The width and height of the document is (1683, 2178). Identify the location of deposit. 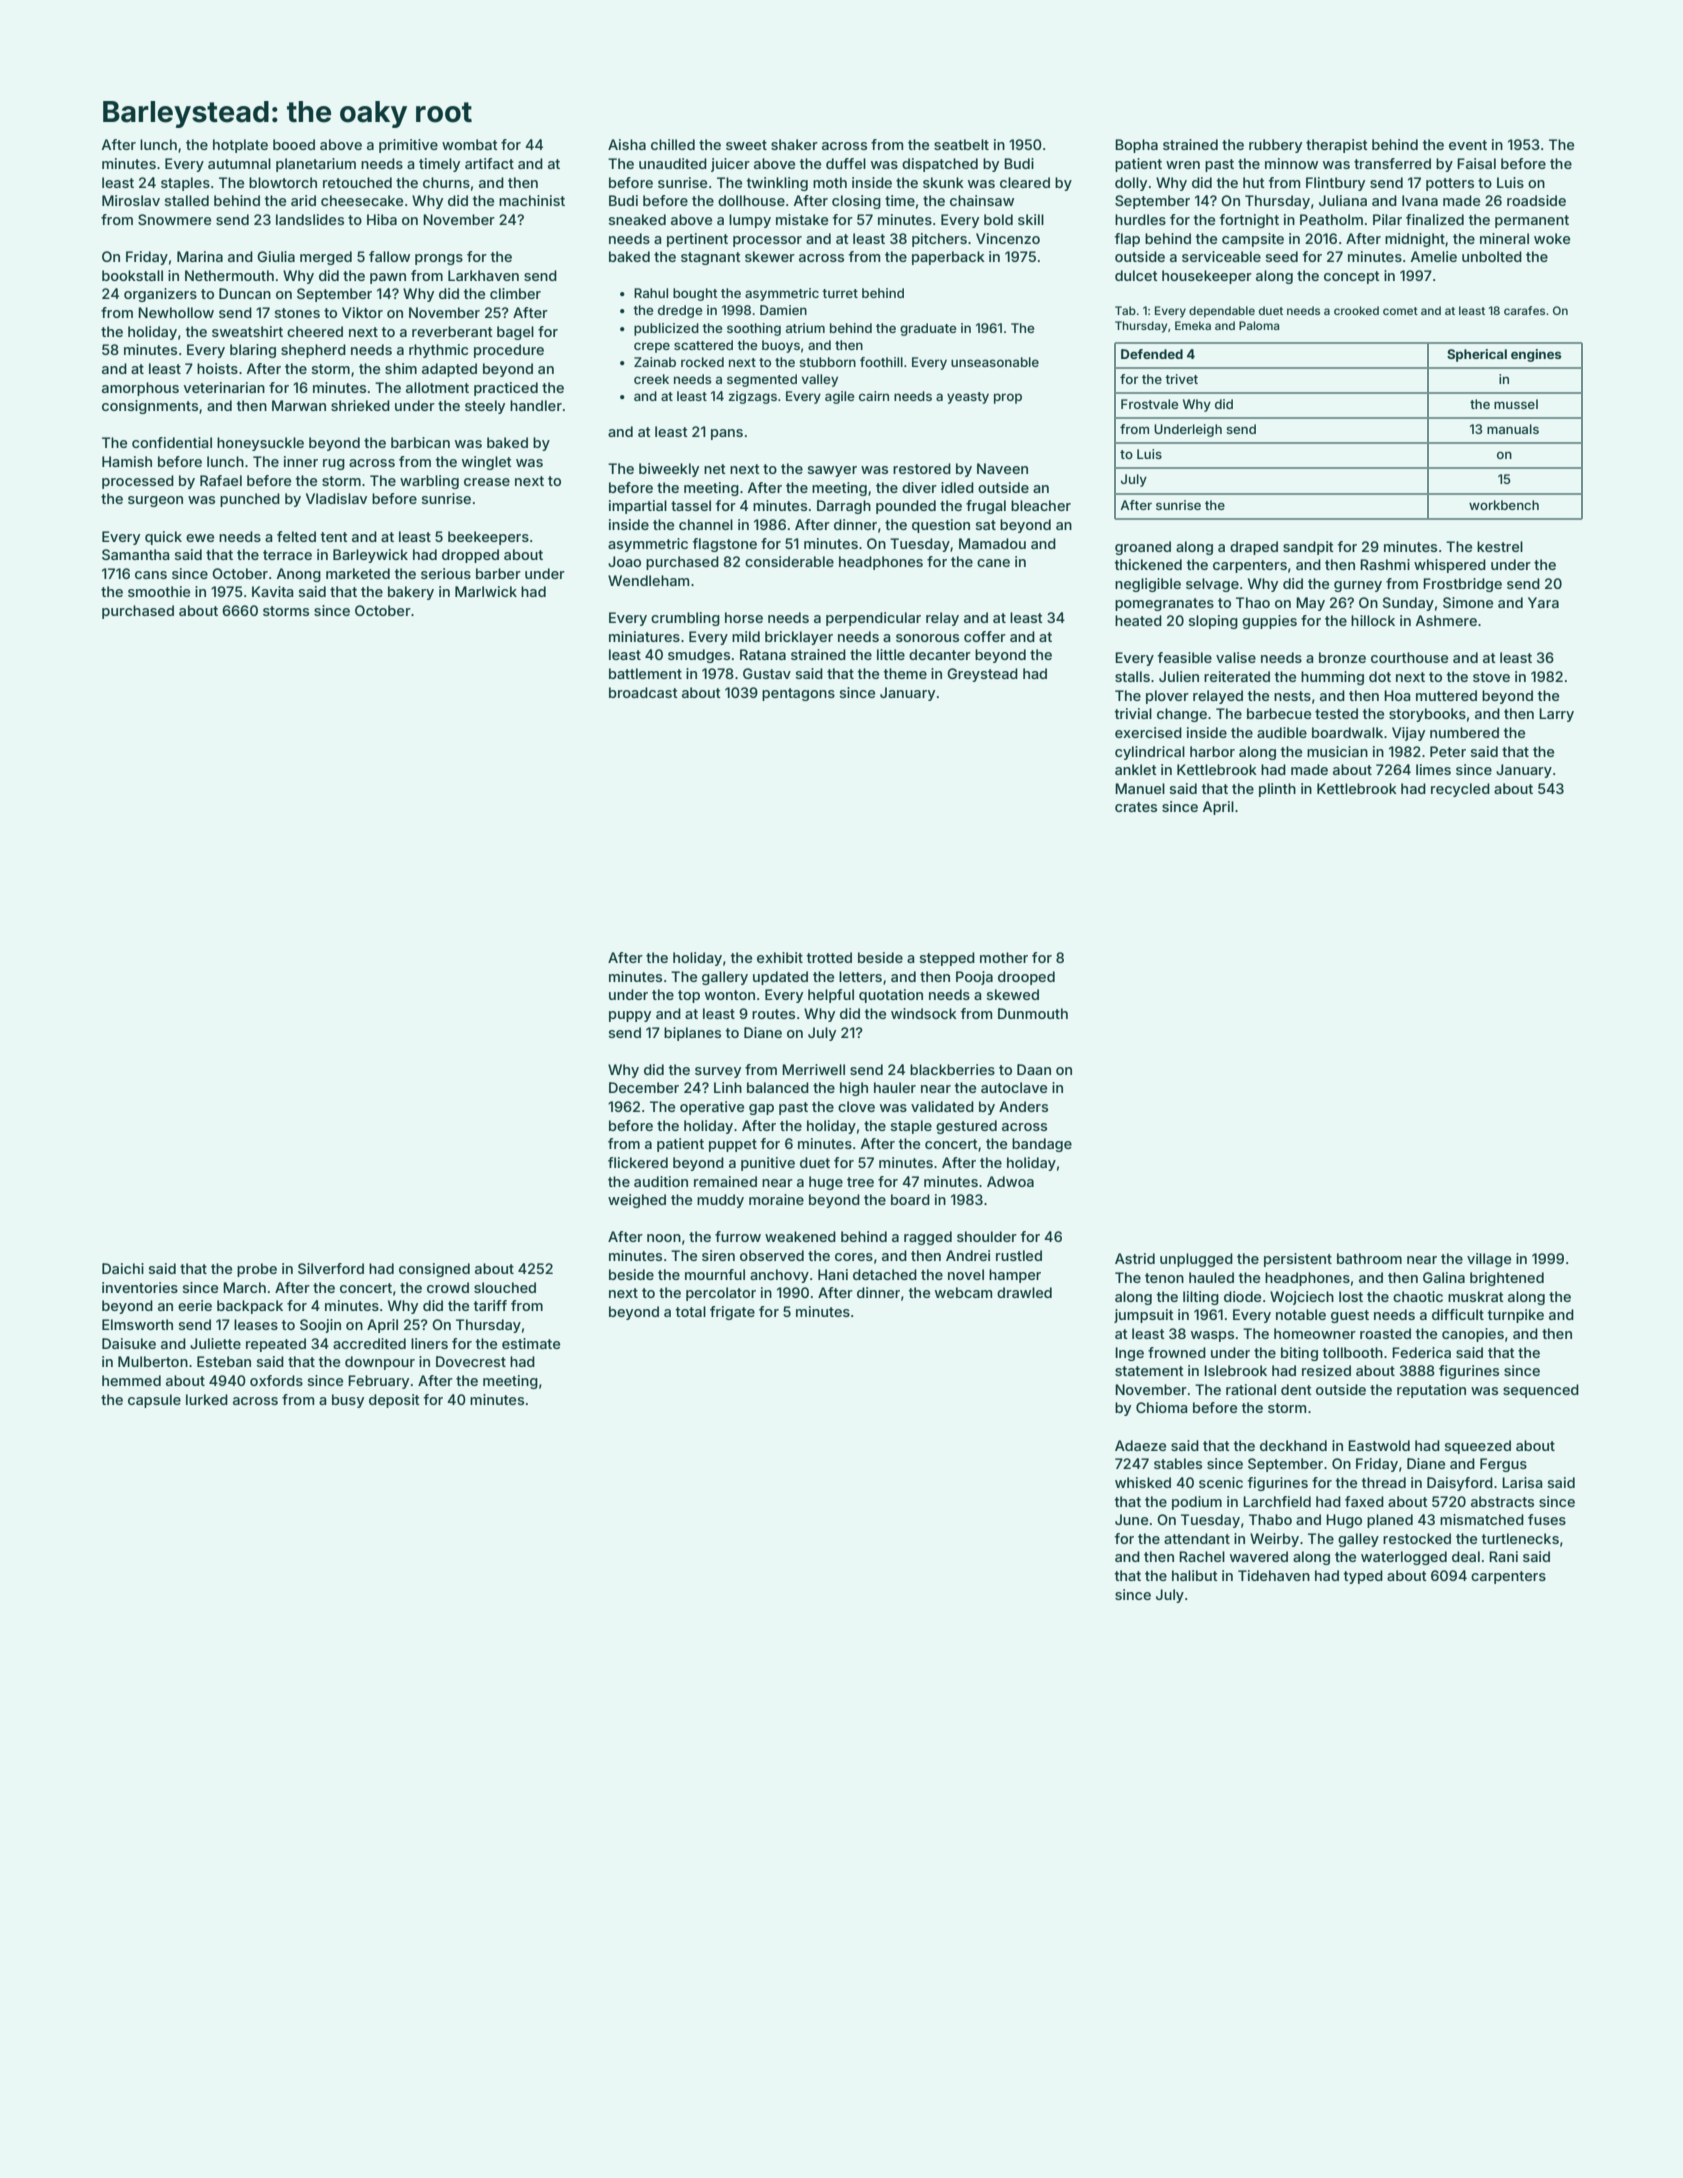
(394, 1401).
